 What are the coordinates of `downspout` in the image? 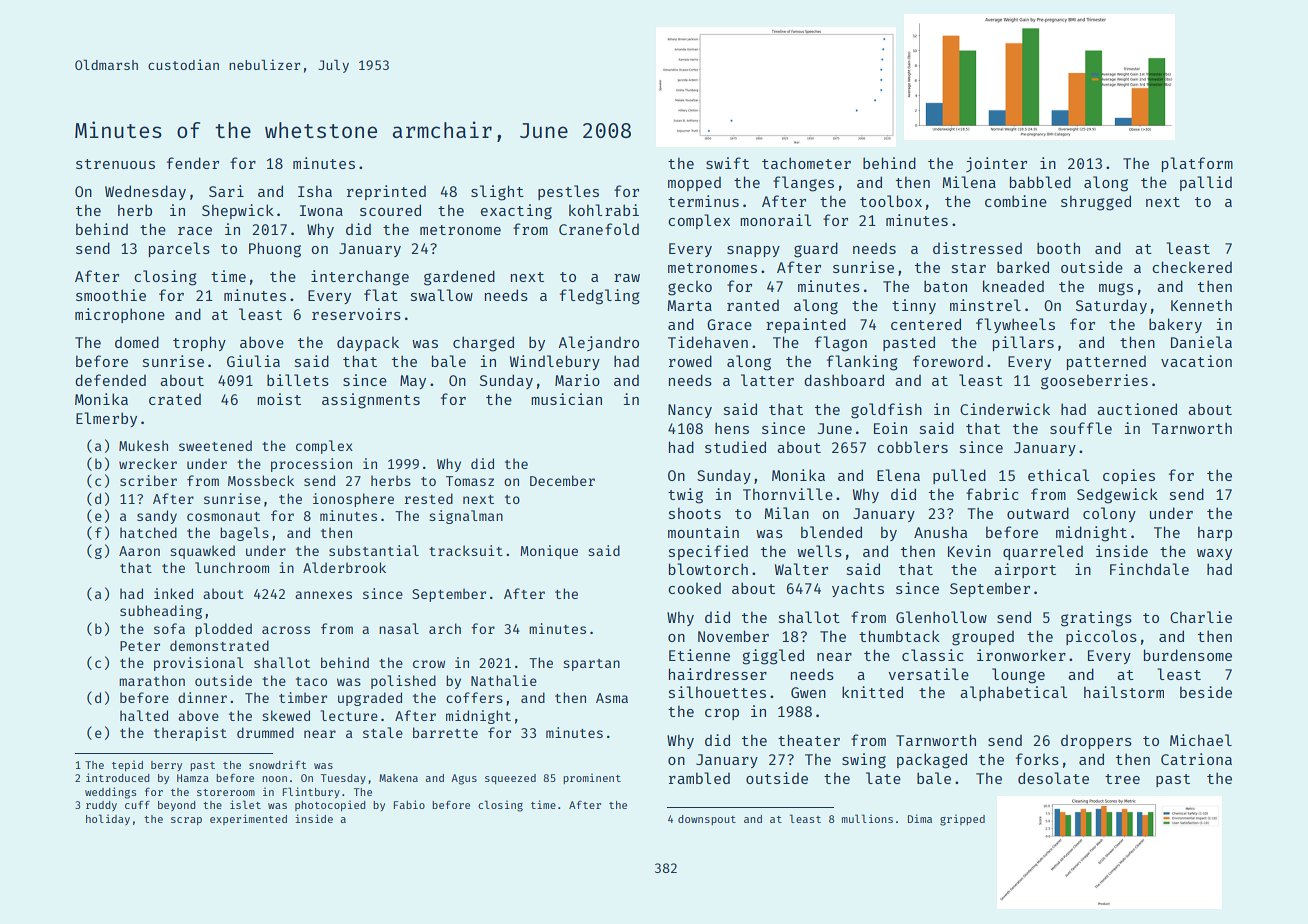 It's located at (707, 820).
